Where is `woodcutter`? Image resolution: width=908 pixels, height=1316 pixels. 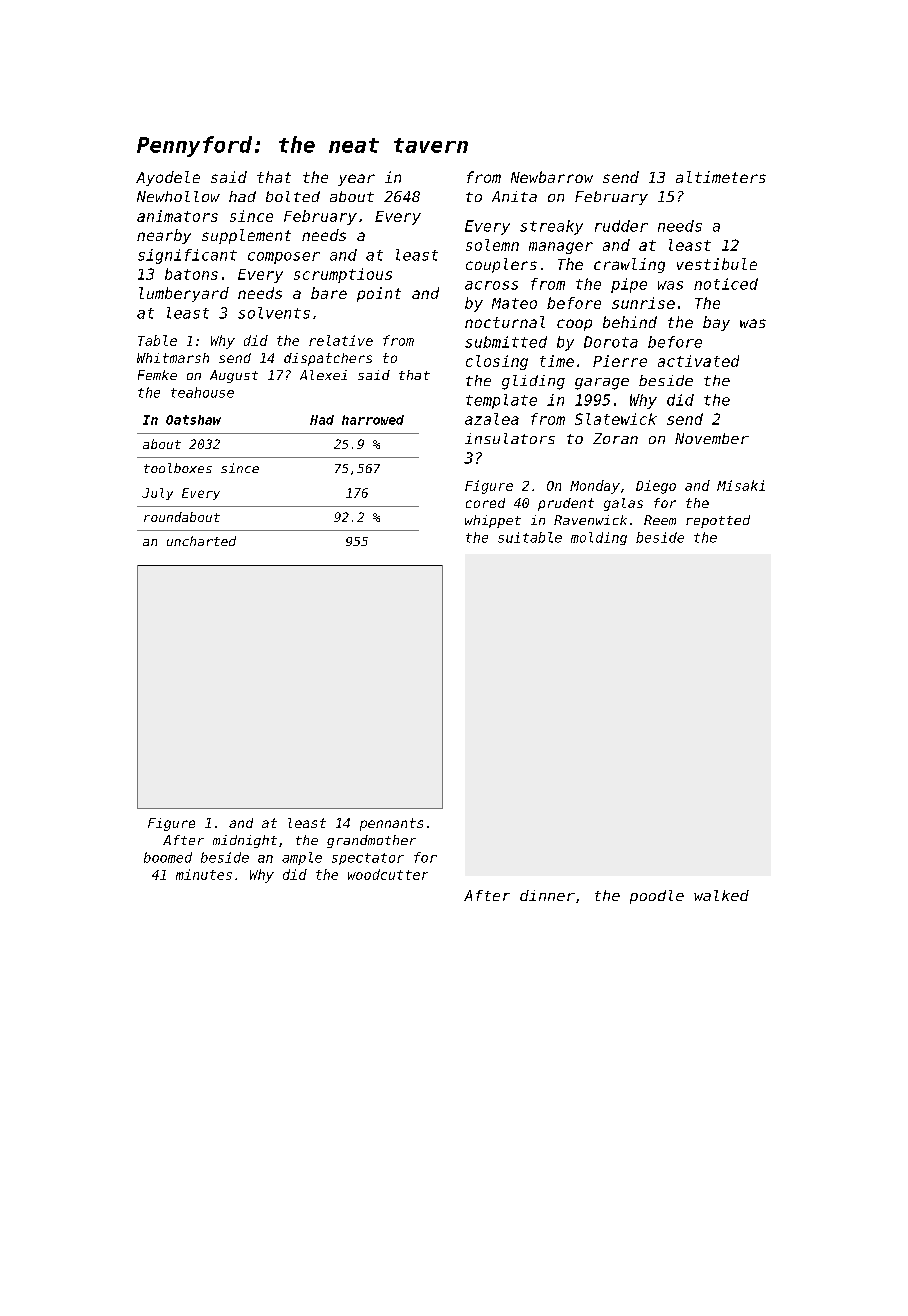 woodcutter is located at coordinates (388, 874).
